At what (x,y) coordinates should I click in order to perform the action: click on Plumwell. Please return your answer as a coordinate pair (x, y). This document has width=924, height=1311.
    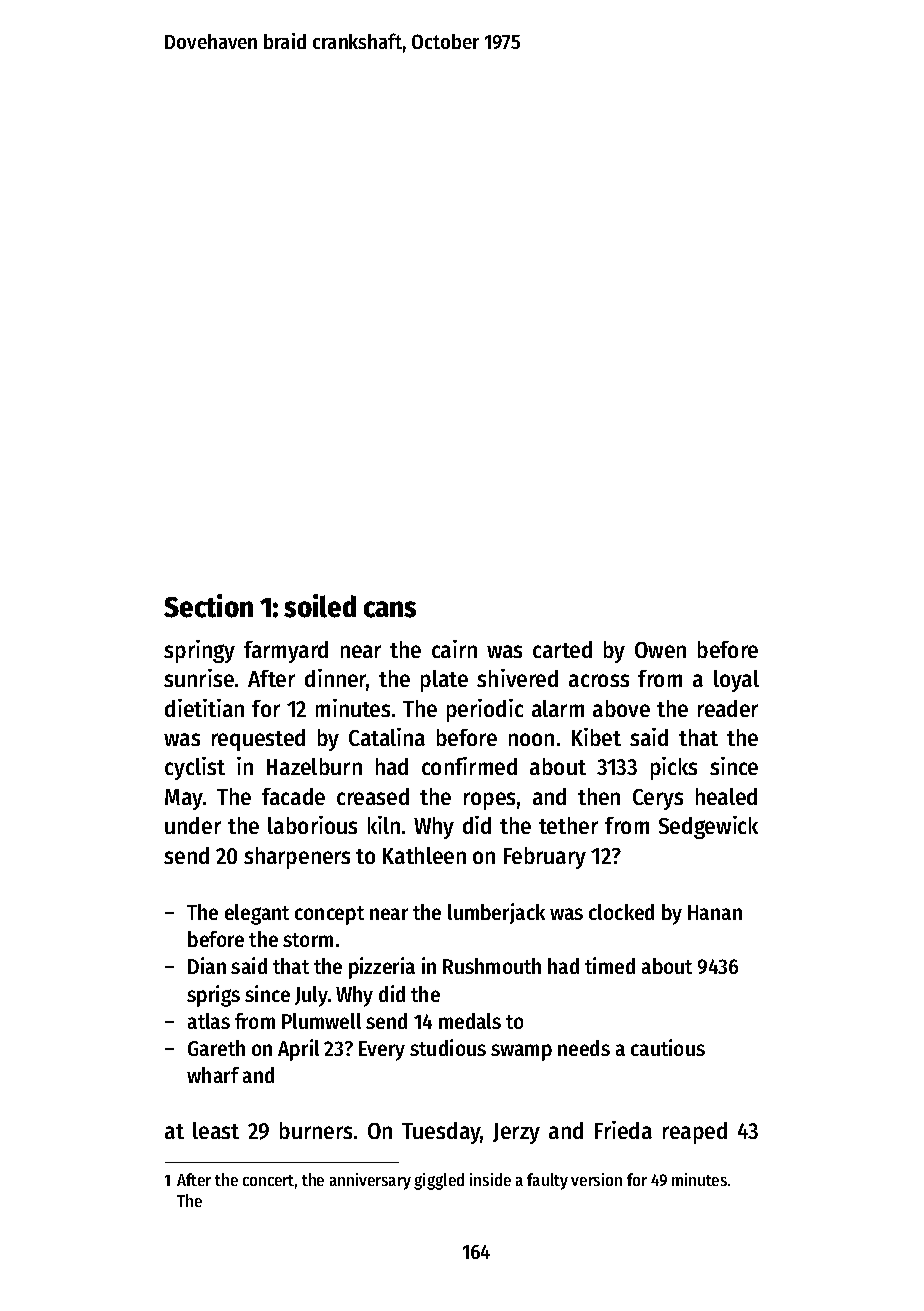
    Looking at the image, I should click on (321, 1021).
